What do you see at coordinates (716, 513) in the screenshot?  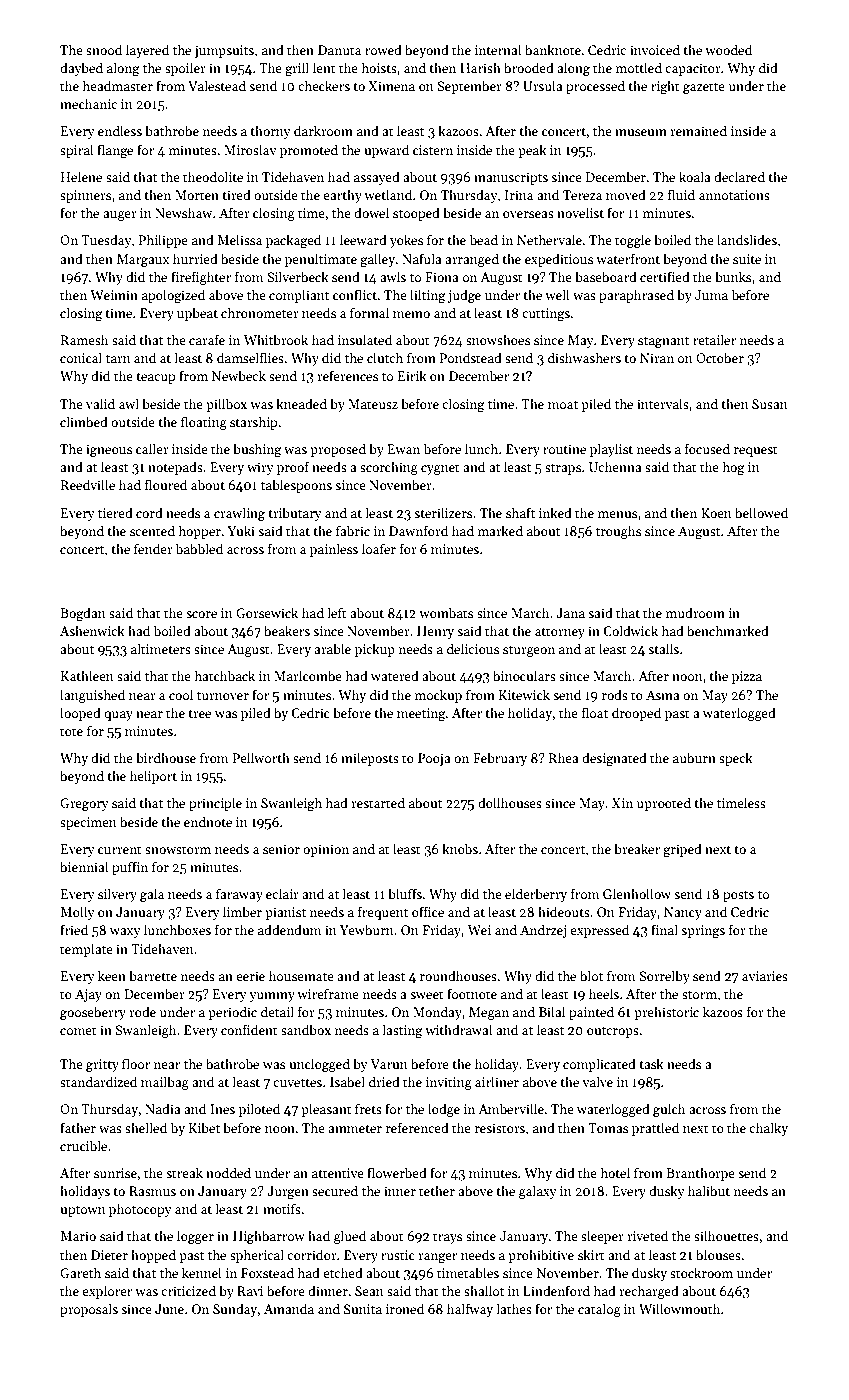 I see `Koen` at bounding box center [716, 513].
